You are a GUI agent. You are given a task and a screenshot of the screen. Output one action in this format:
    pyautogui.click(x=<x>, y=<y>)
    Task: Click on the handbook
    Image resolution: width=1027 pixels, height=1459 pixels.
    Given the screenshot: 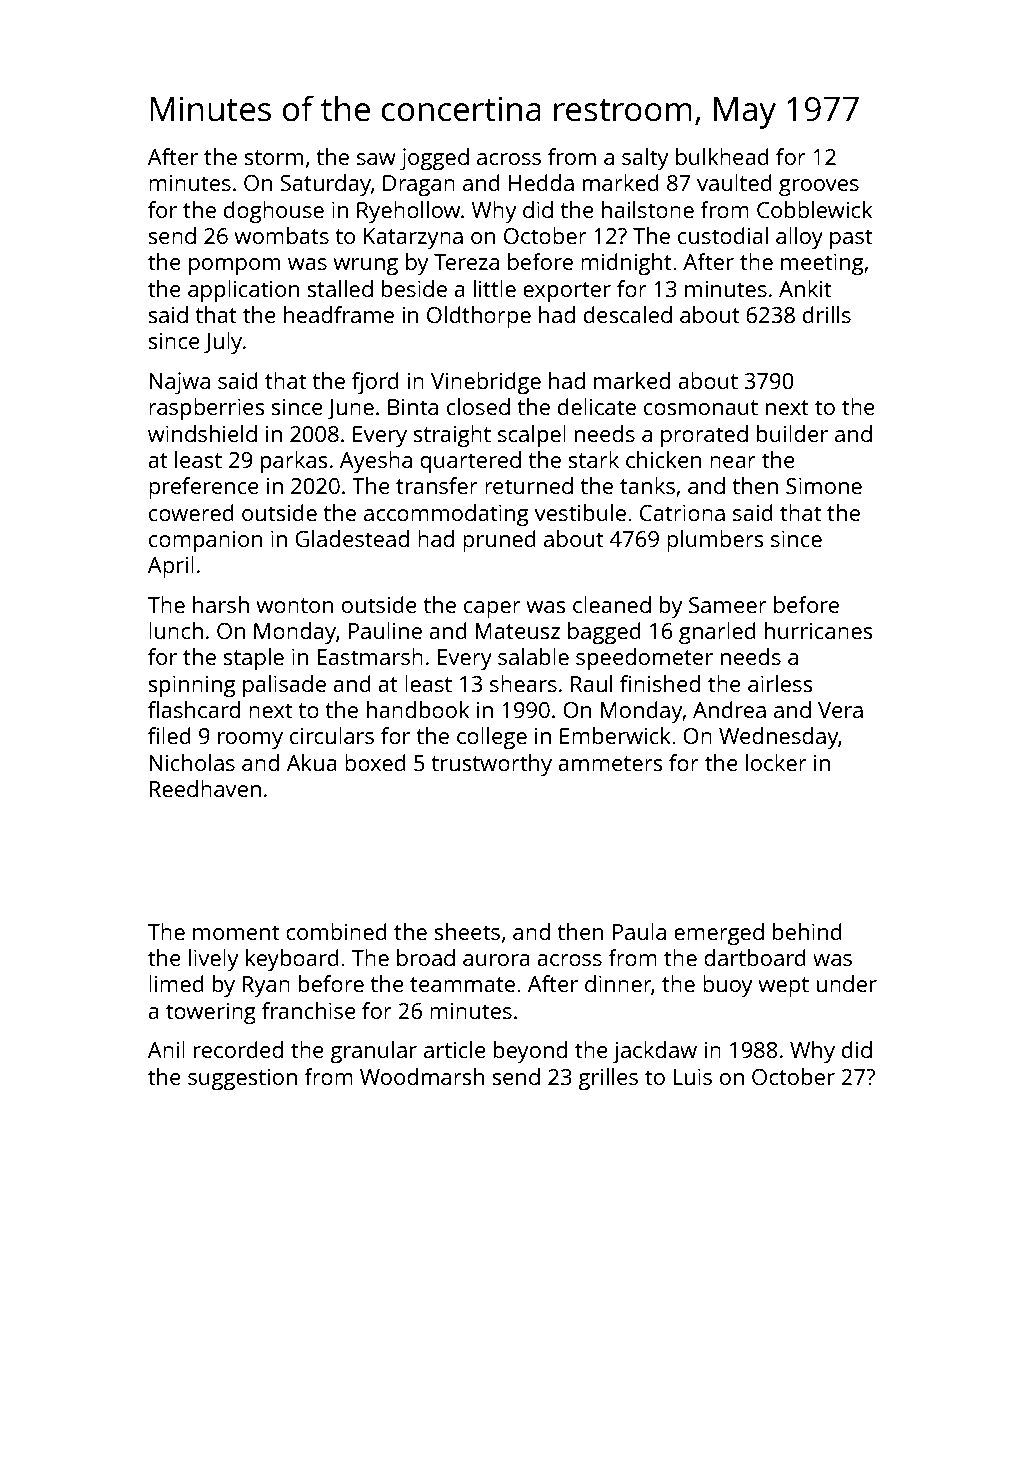 What is the action you would take?
    pyautogui.click(x=418, y=709)
